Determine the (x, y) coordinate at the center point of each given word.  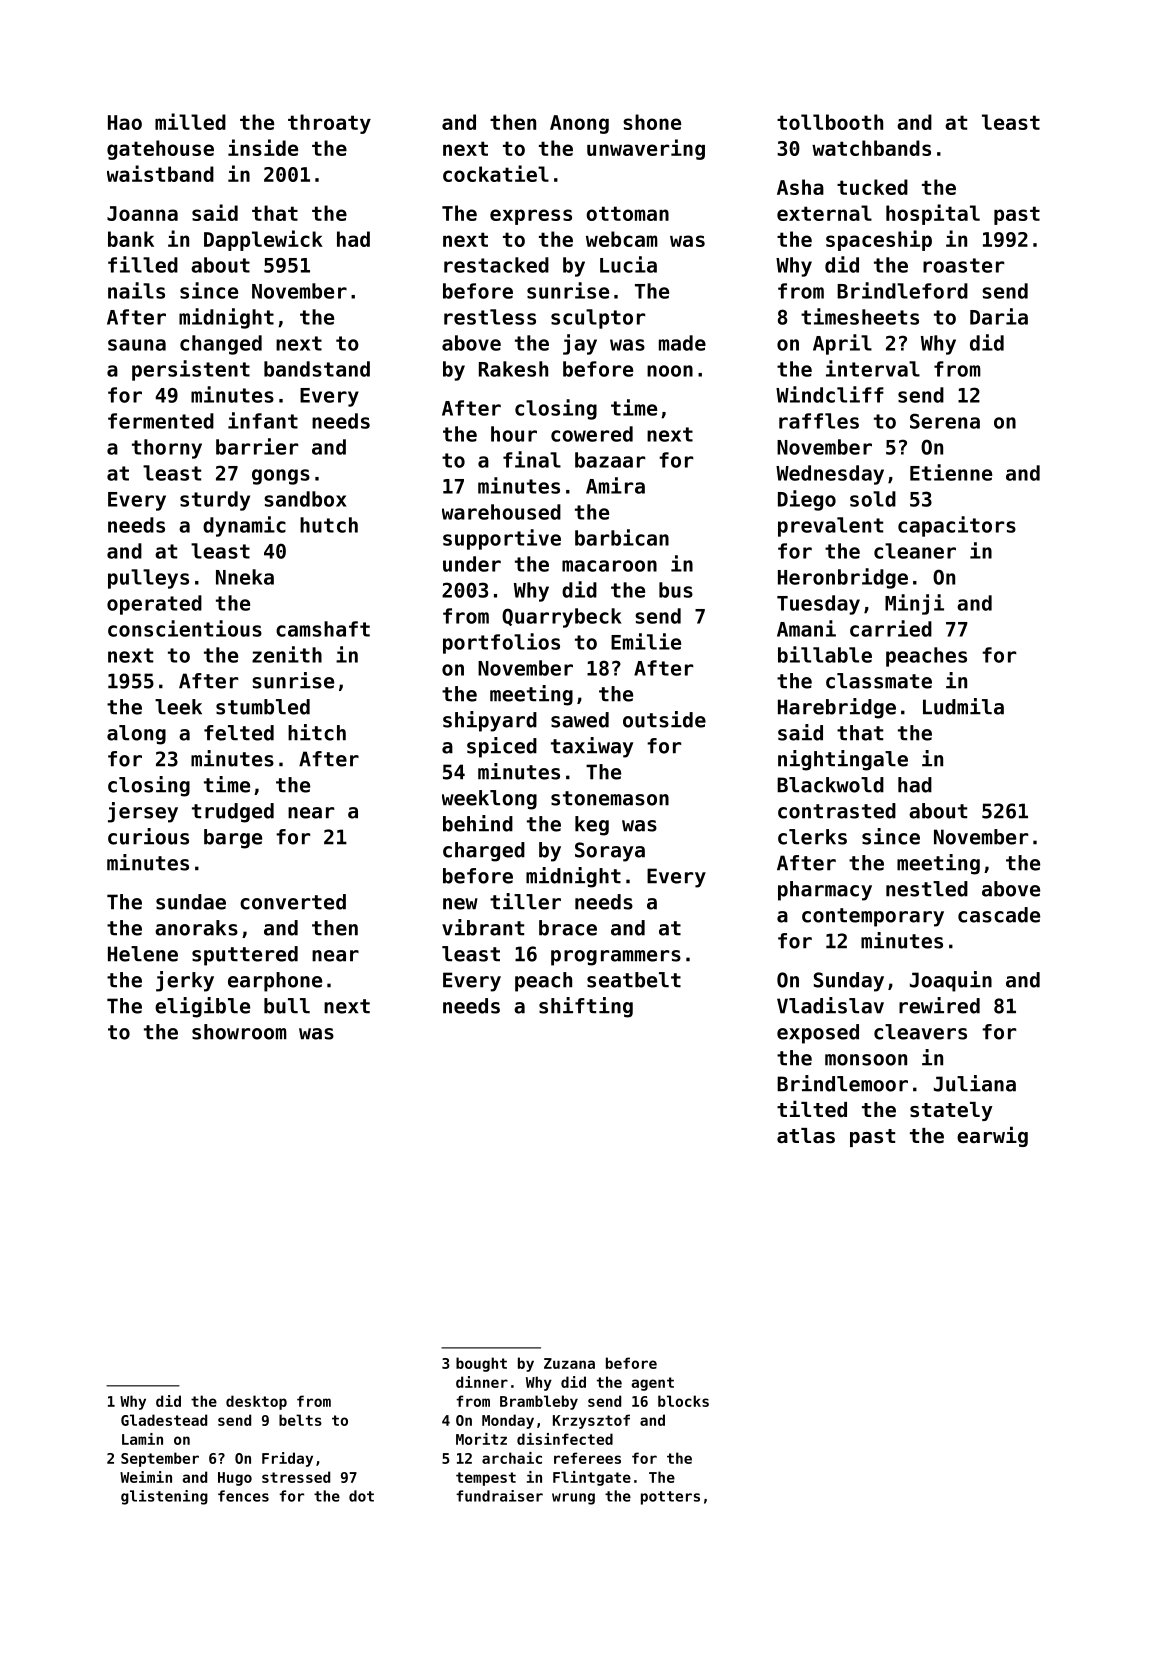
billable (825, 654)
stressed (296, 1477)
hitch (317, 732)
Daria (999, 316)
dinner (482, 1382)
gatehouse (160, 150)
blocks (683, 1401)
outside (664, 719)
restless (490, 317)
